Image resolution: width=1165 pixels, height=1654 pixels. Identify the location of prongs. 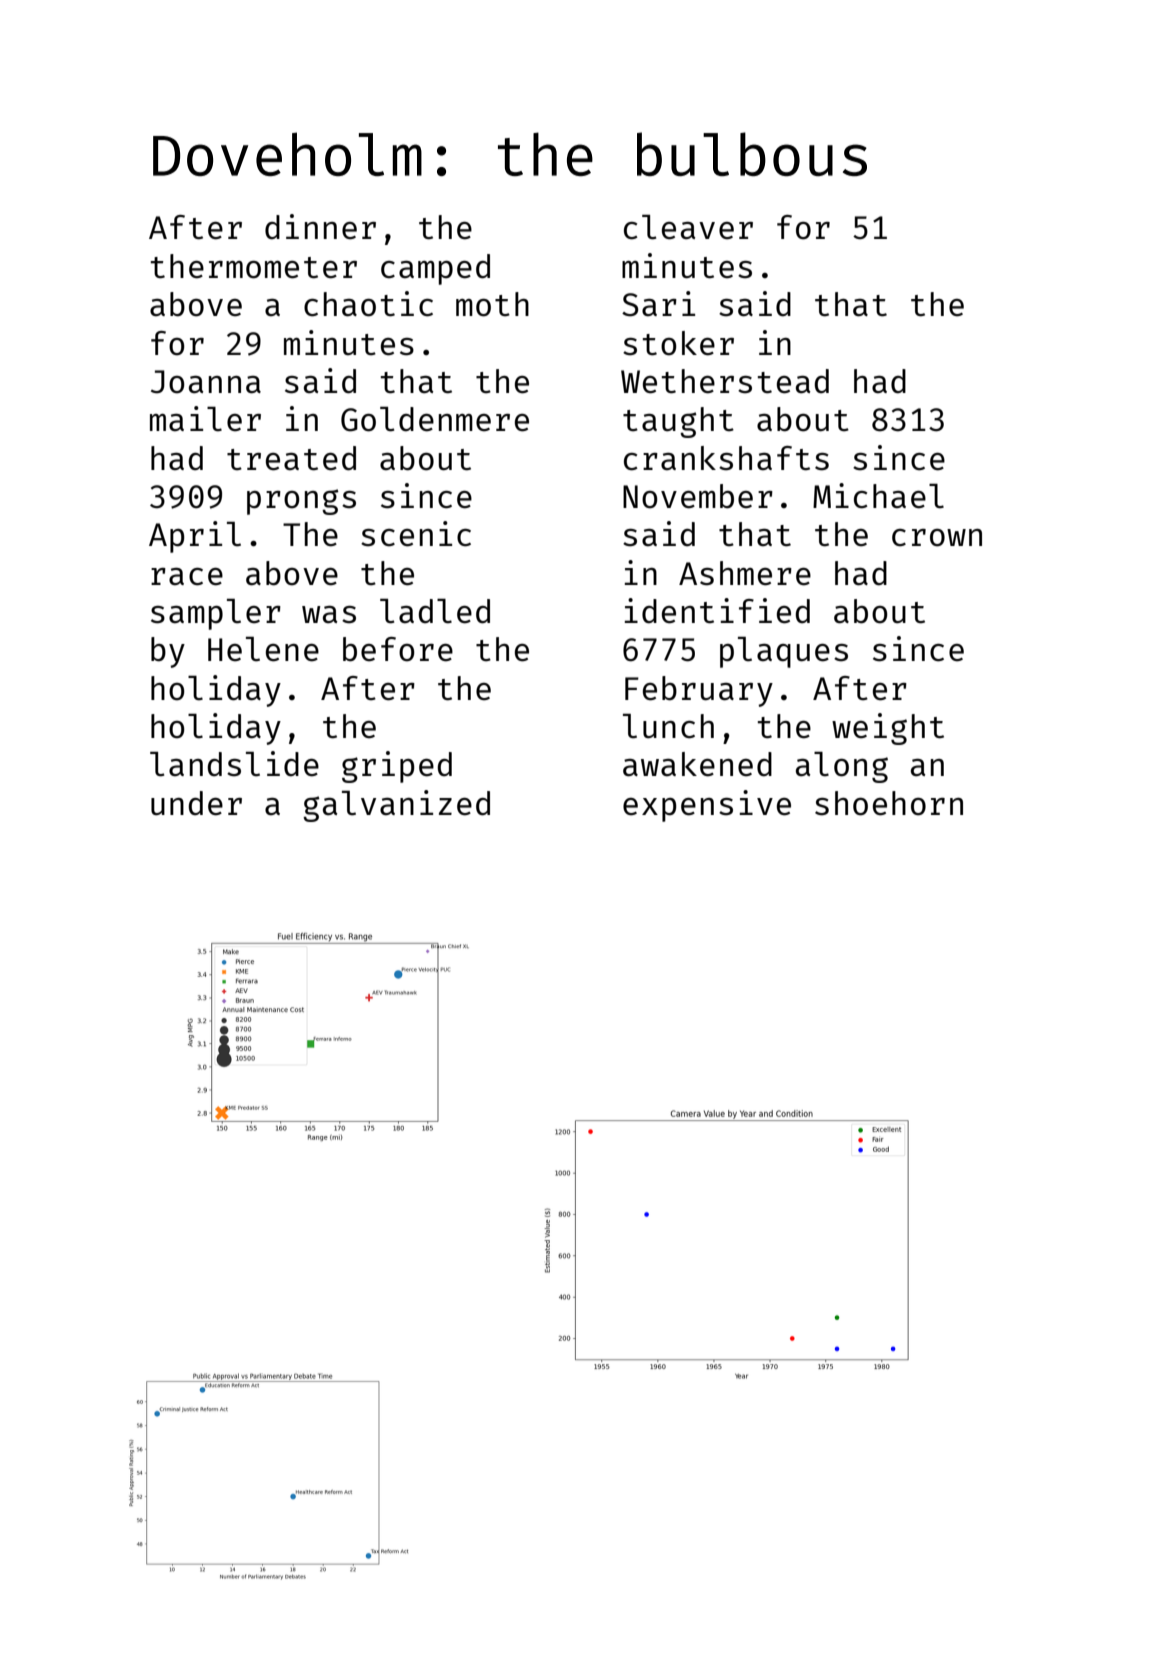
(301, 502).
